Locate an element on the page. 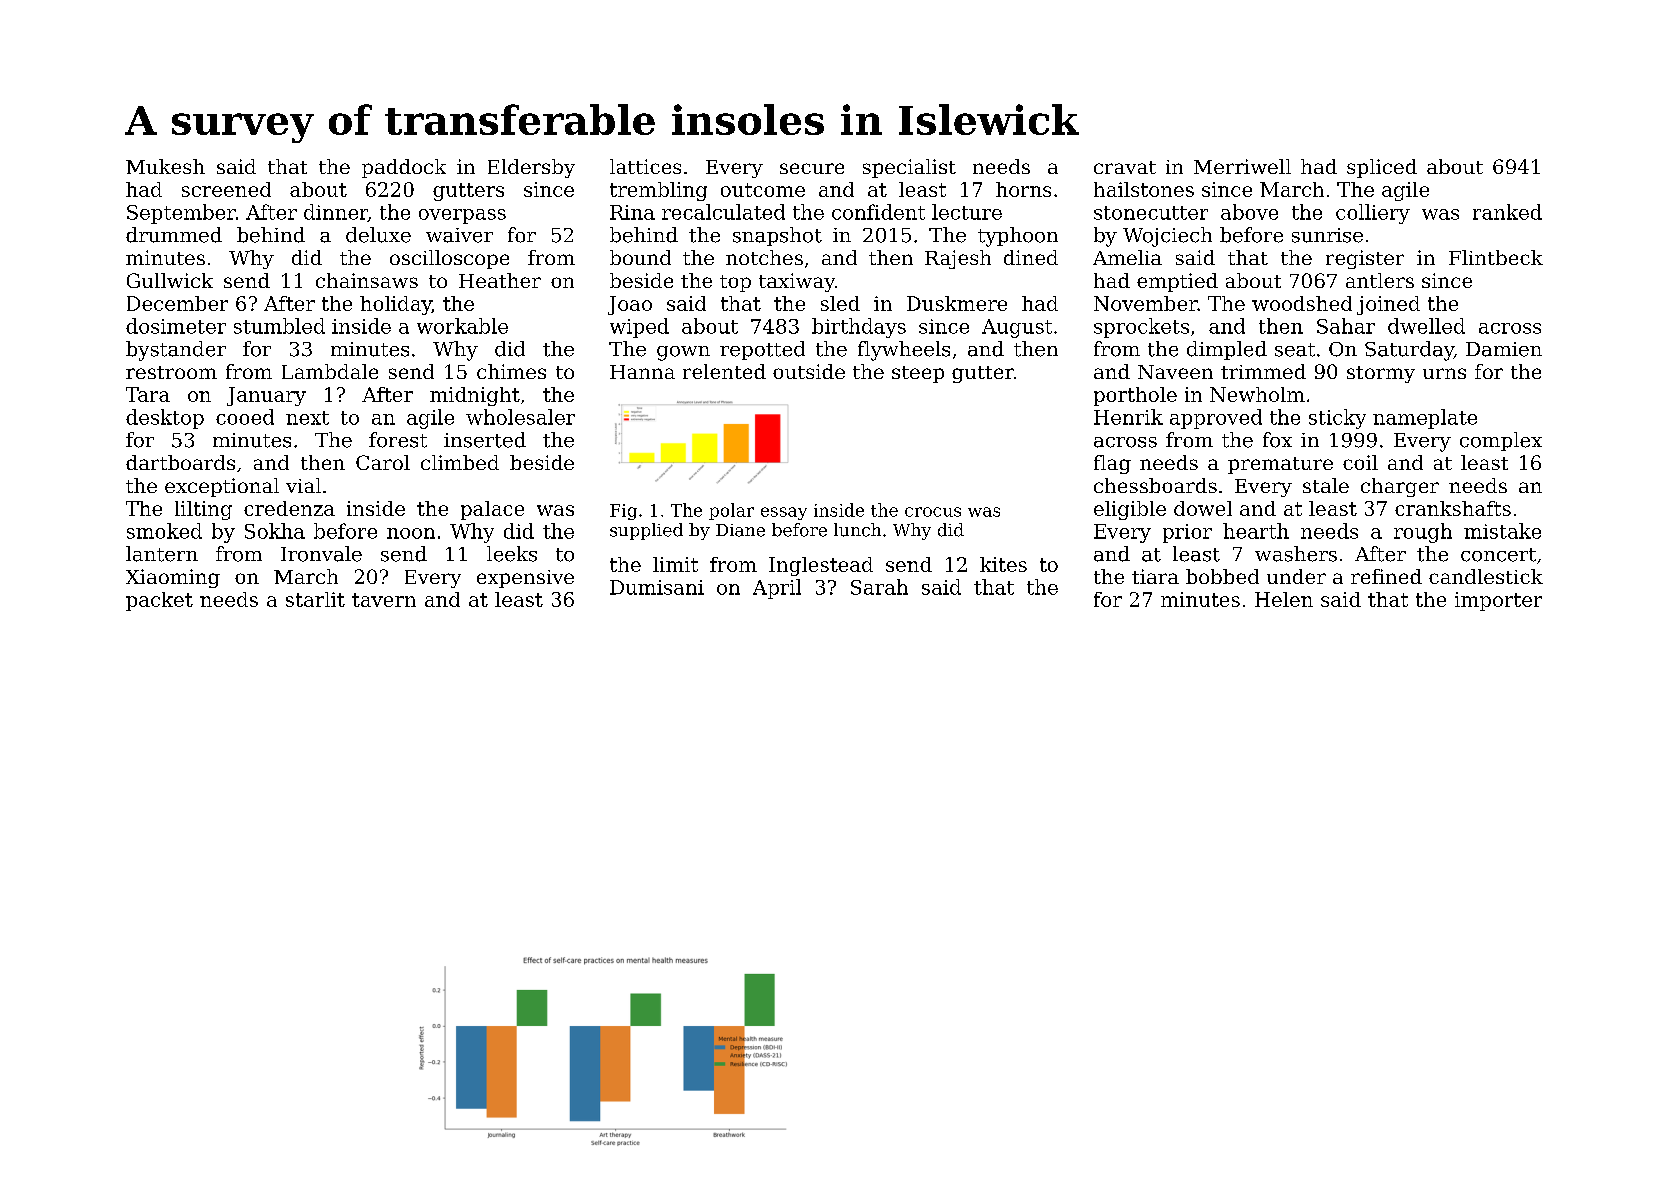 This page has height=1179, width=1668. Mukesh is located at coordinates (165, 166).
